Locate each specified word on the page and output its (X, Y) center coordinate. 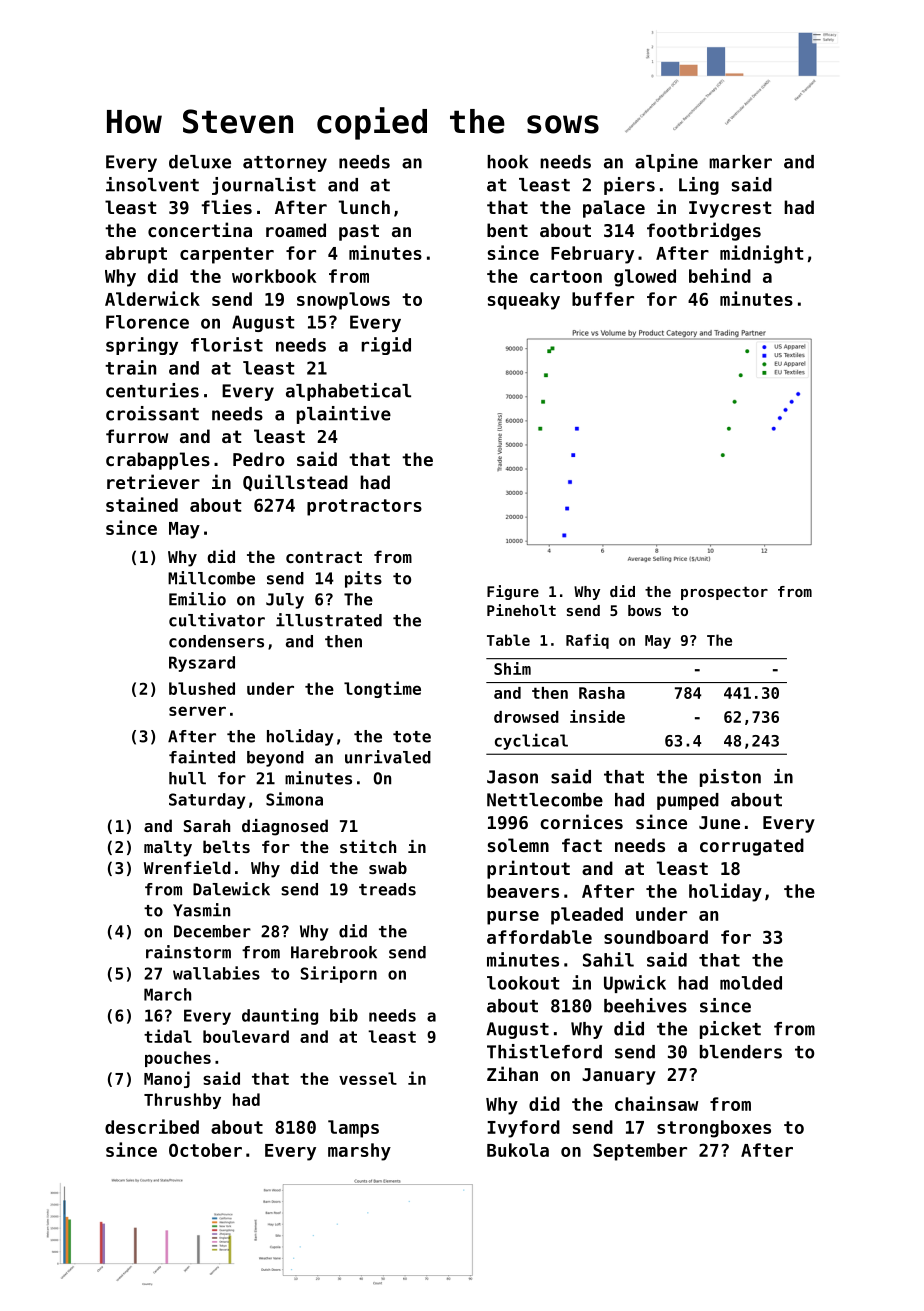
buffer (603, 299)
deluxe (200, 162)
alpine (666, 163)
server (197, 711)
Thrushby (182, 1101)
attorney (285, 164)
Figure (513, 592)
